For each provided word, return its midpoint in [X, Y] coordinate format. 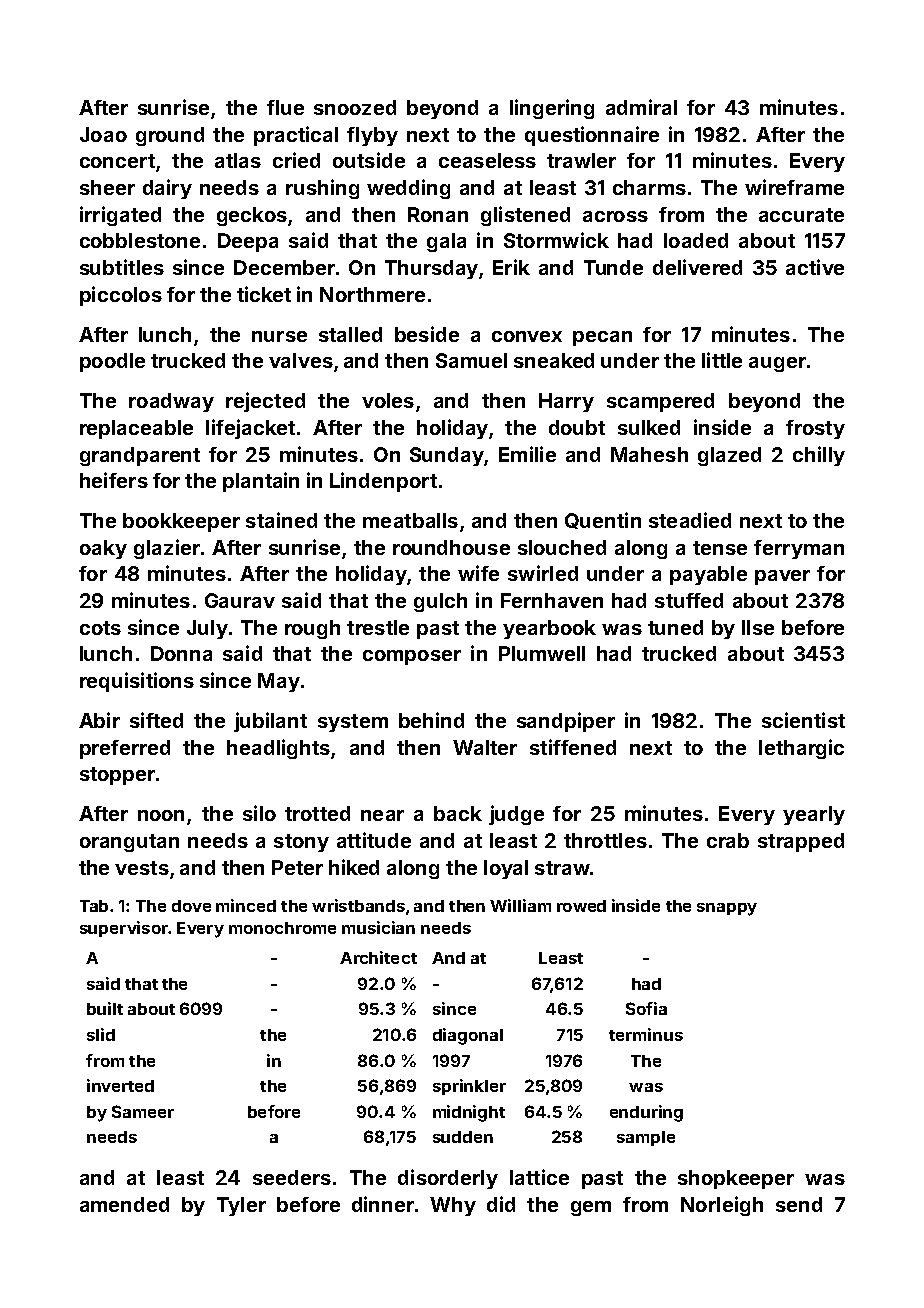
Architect [378, 957]
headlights [278, 749]
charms [649, 187]
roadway [171, 402]
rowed [581, 906]
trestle [378, 627]
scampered [660, 402]
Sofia [646, 1008]
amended [124, 1204]
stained [281, 520]
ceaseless [487, 160]
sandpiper [566, 722]
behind [431, 720]
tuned [675, 627]
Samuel [471, 360]
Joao [103, 134]
